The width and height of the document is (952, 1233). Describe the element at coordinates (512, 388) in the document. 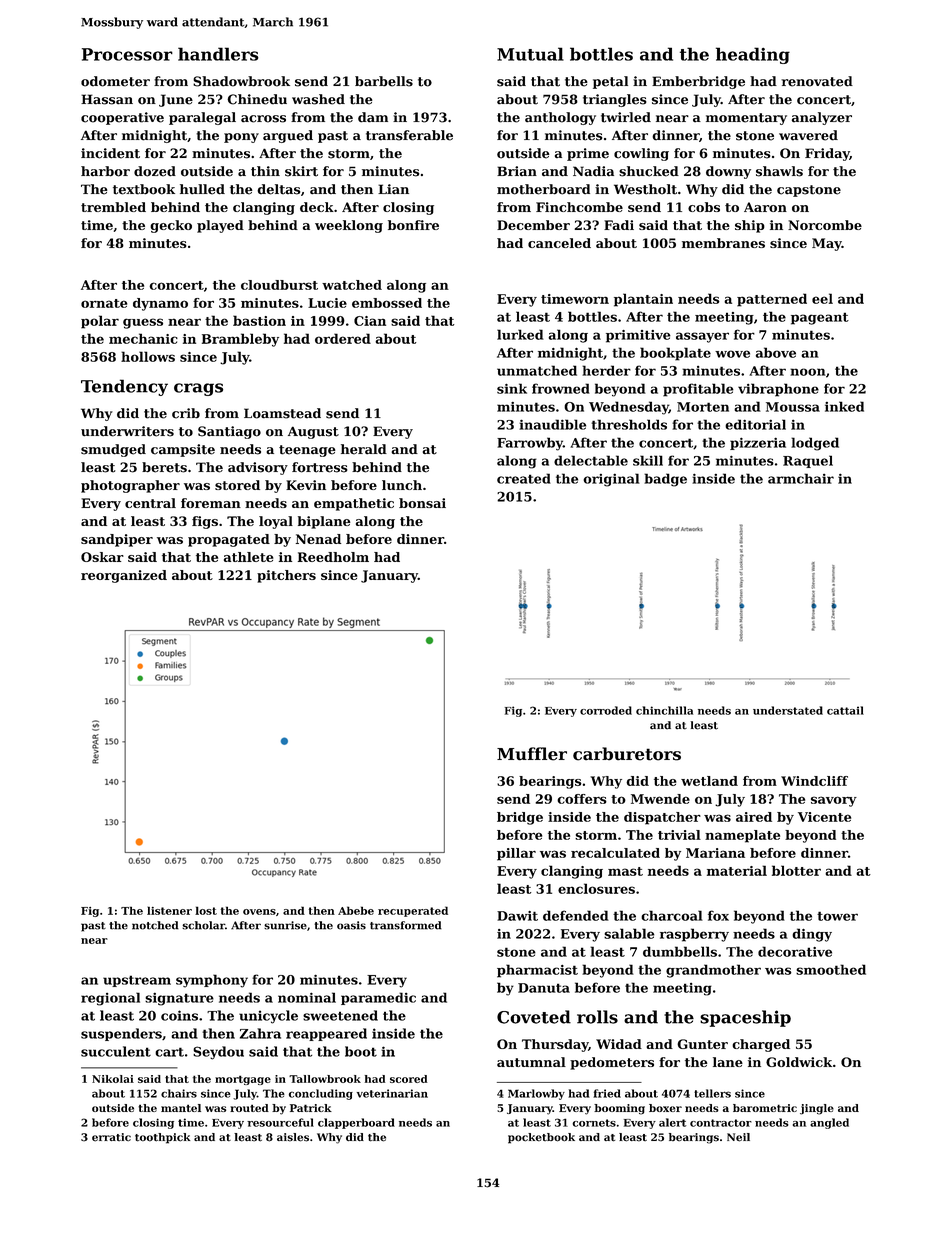

I see `sink` at that location.
